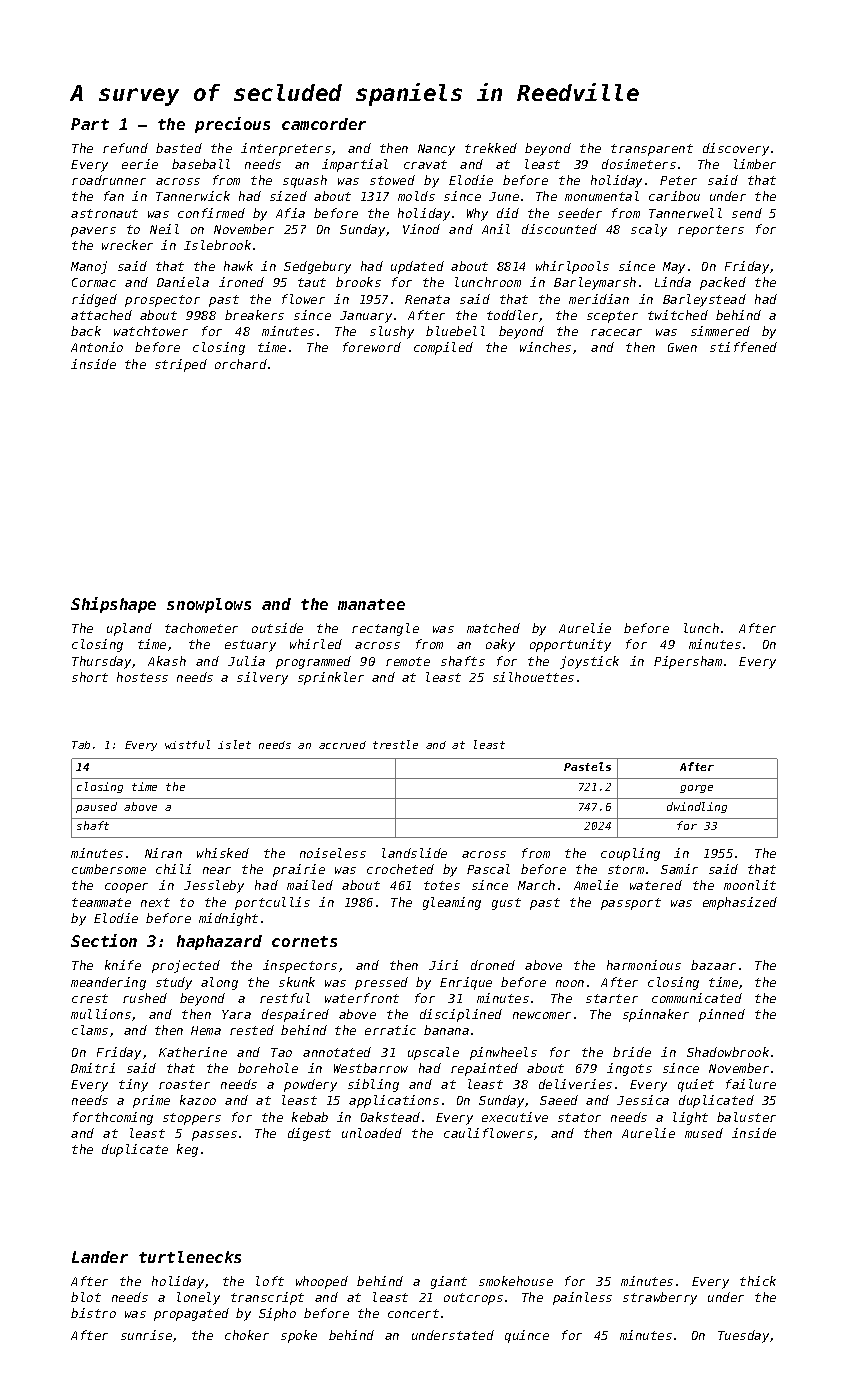  I want to click on trekked, so click(491, 148).
